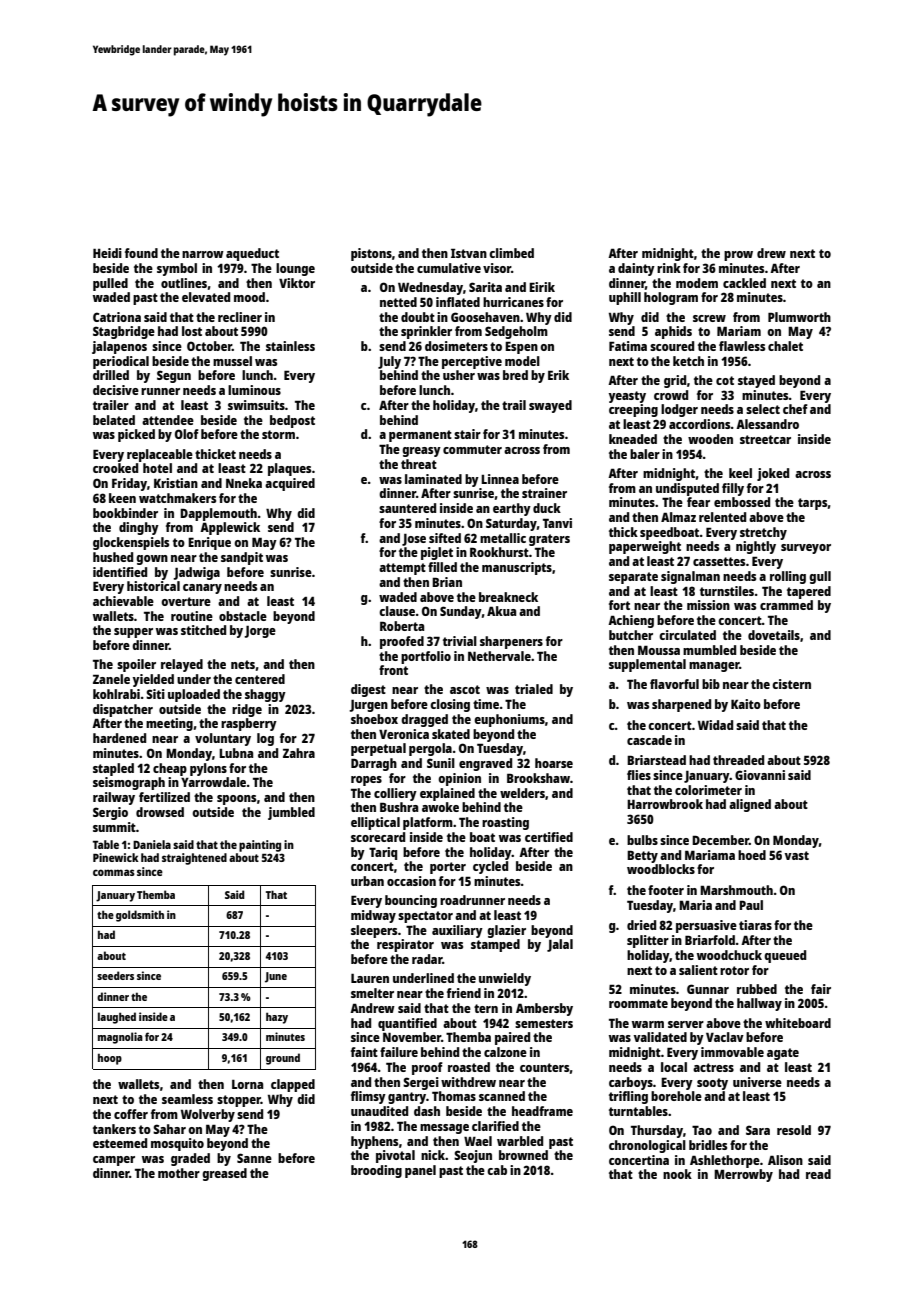 The height and width of the page is (1308, 924). I want to click on pistons, so click(371, 254).
